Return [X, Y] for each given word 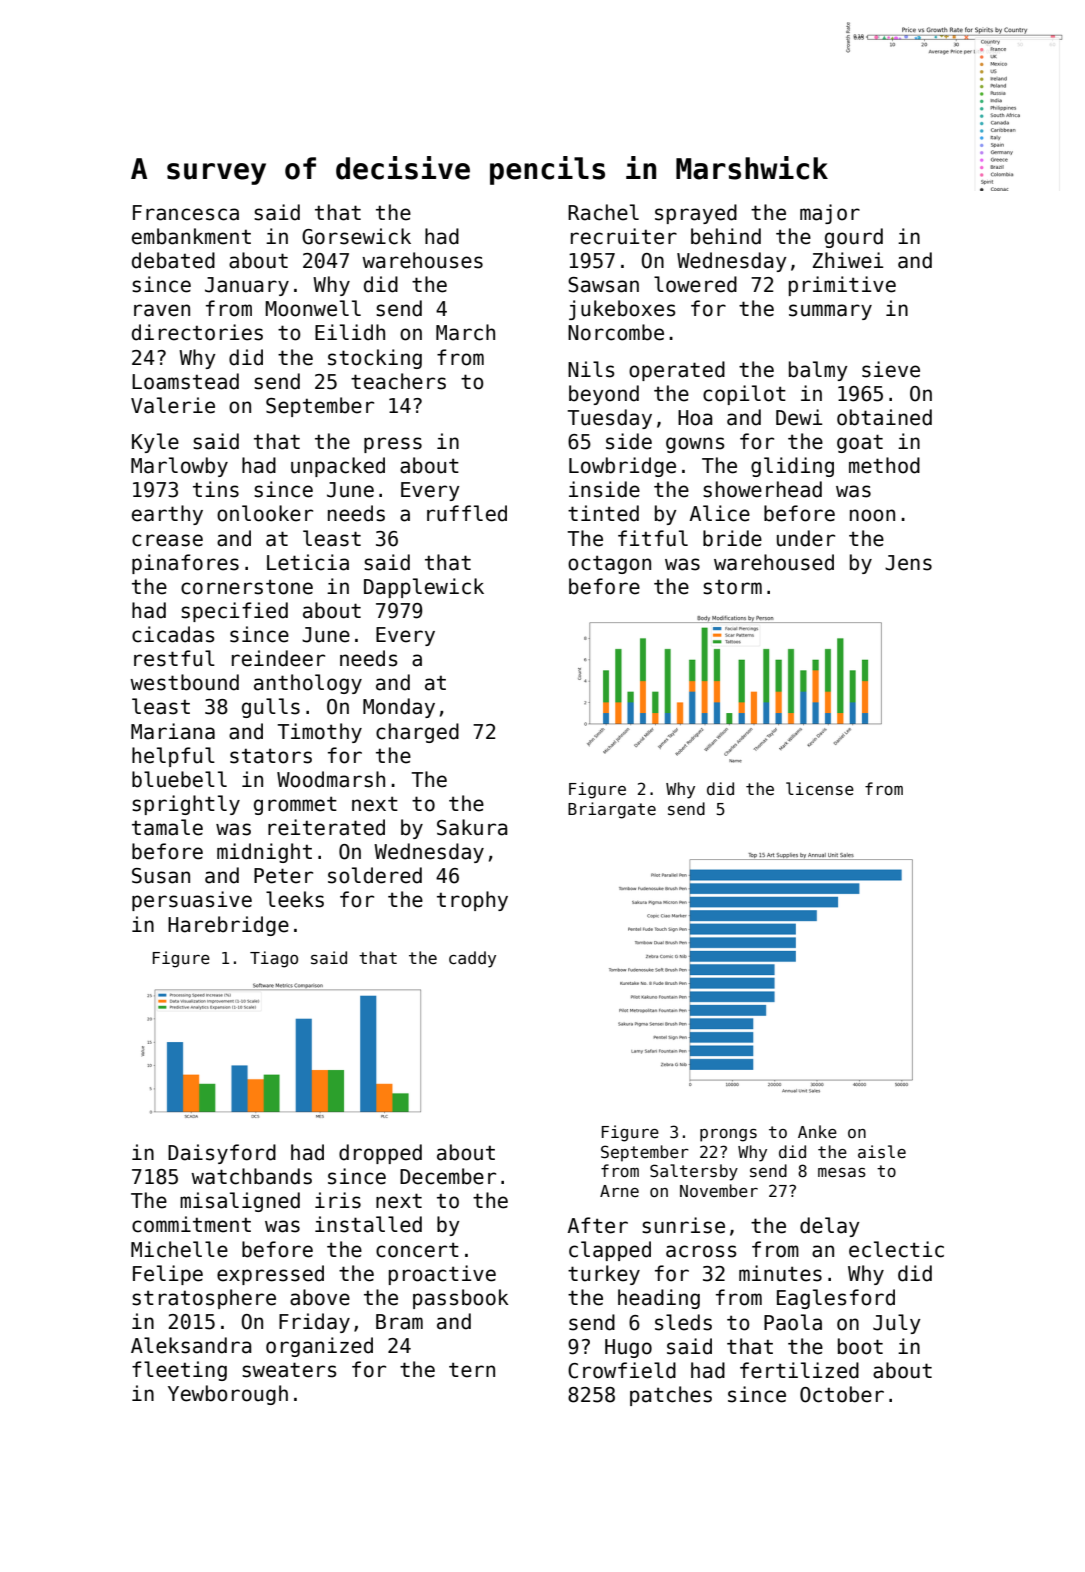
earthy [167, 515]
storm [732, 587]
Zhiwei [848, 260]
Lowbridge [622, 467]
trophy [472, 901]
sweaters [289, 1370]
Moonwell [313, 308]
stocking [375, 359]
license [820, 788]
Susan [161, 876]
